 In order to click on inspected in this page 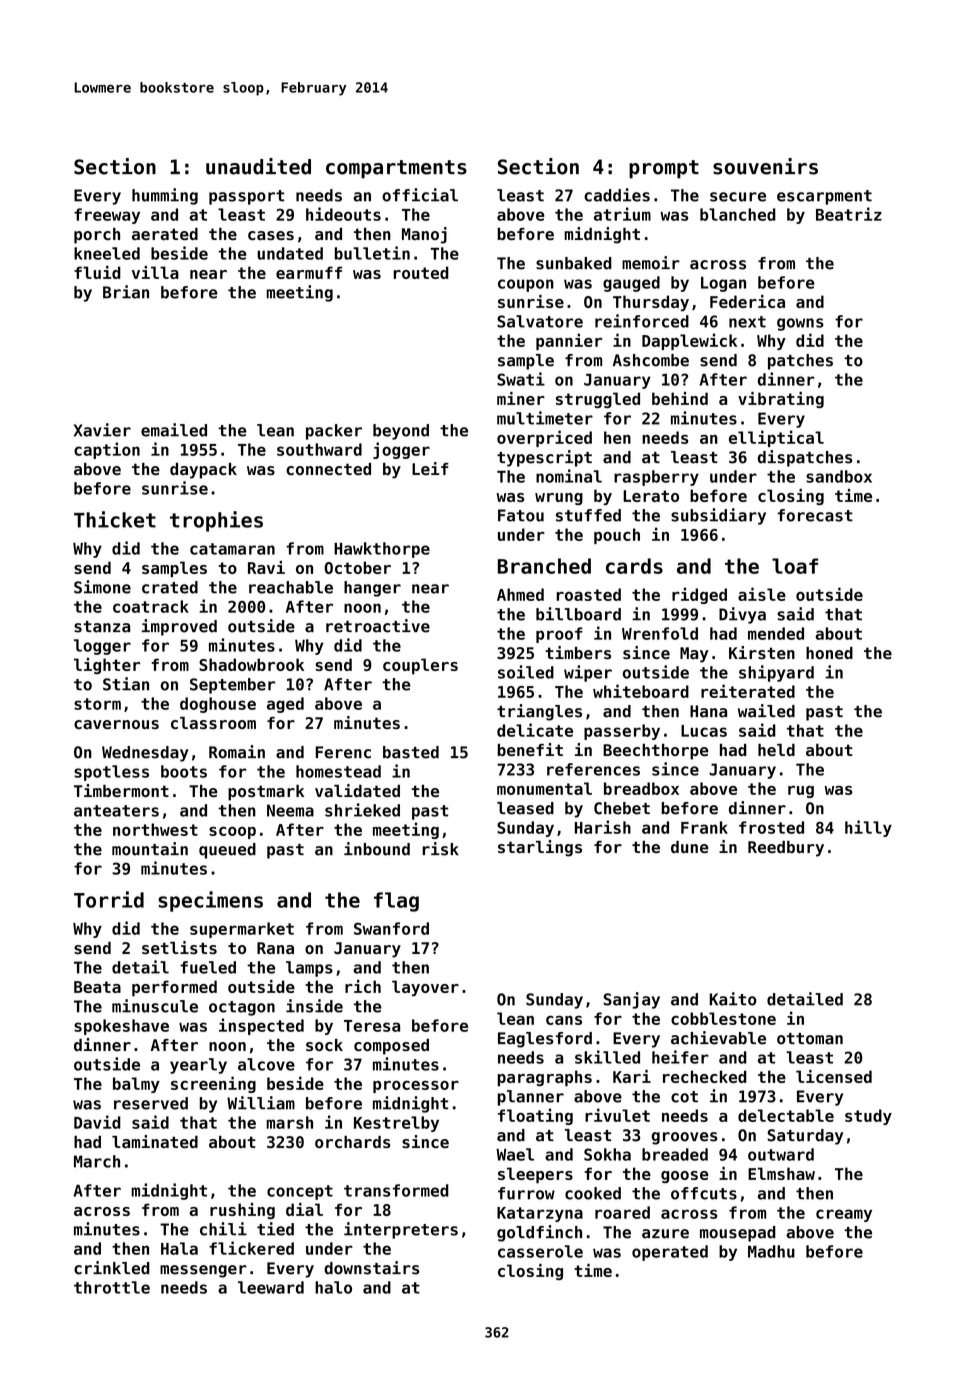, I will do `click(261, 1026)`.
